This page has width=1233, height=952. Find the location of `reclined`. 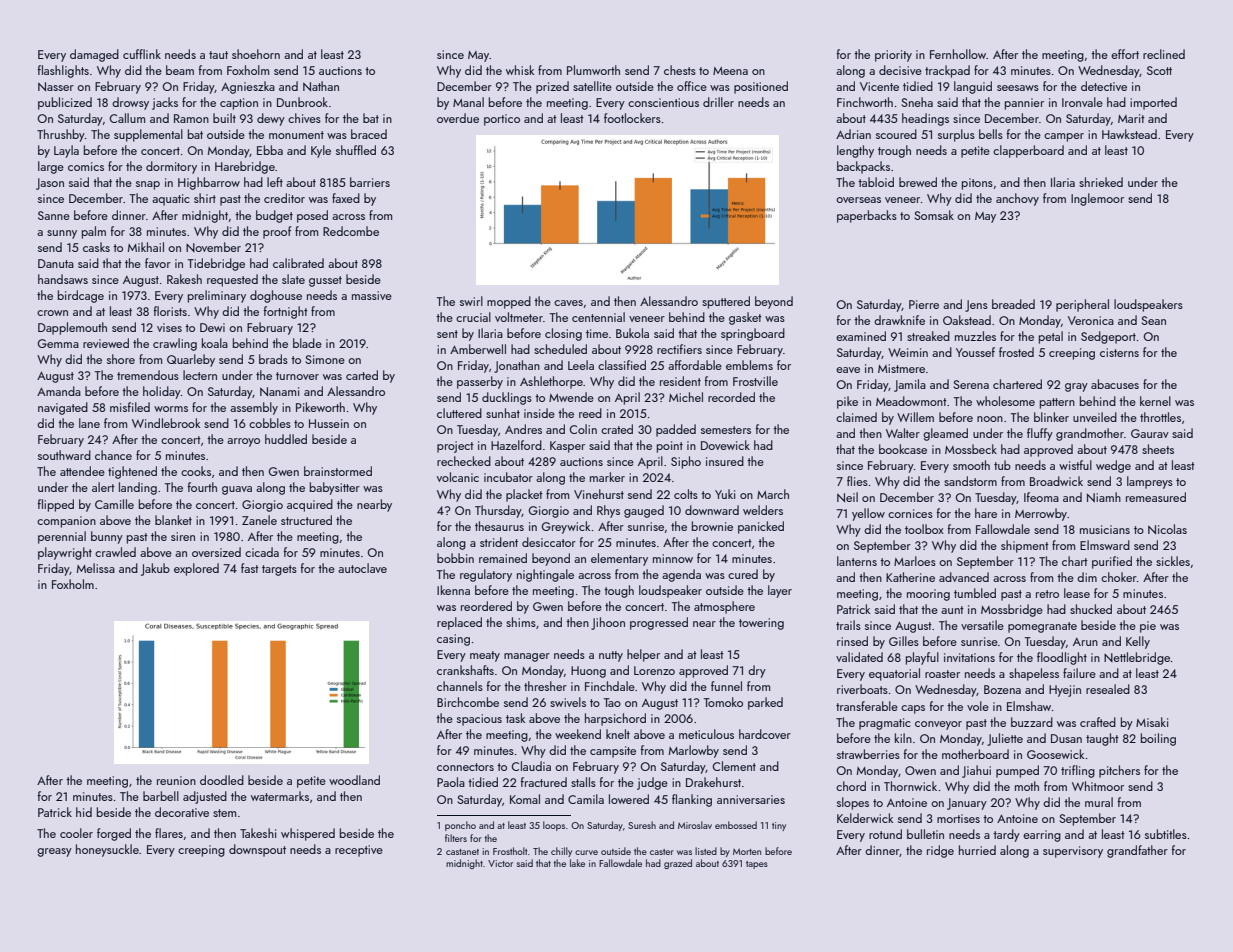

reclined is located at coordinates (1164, 54).
